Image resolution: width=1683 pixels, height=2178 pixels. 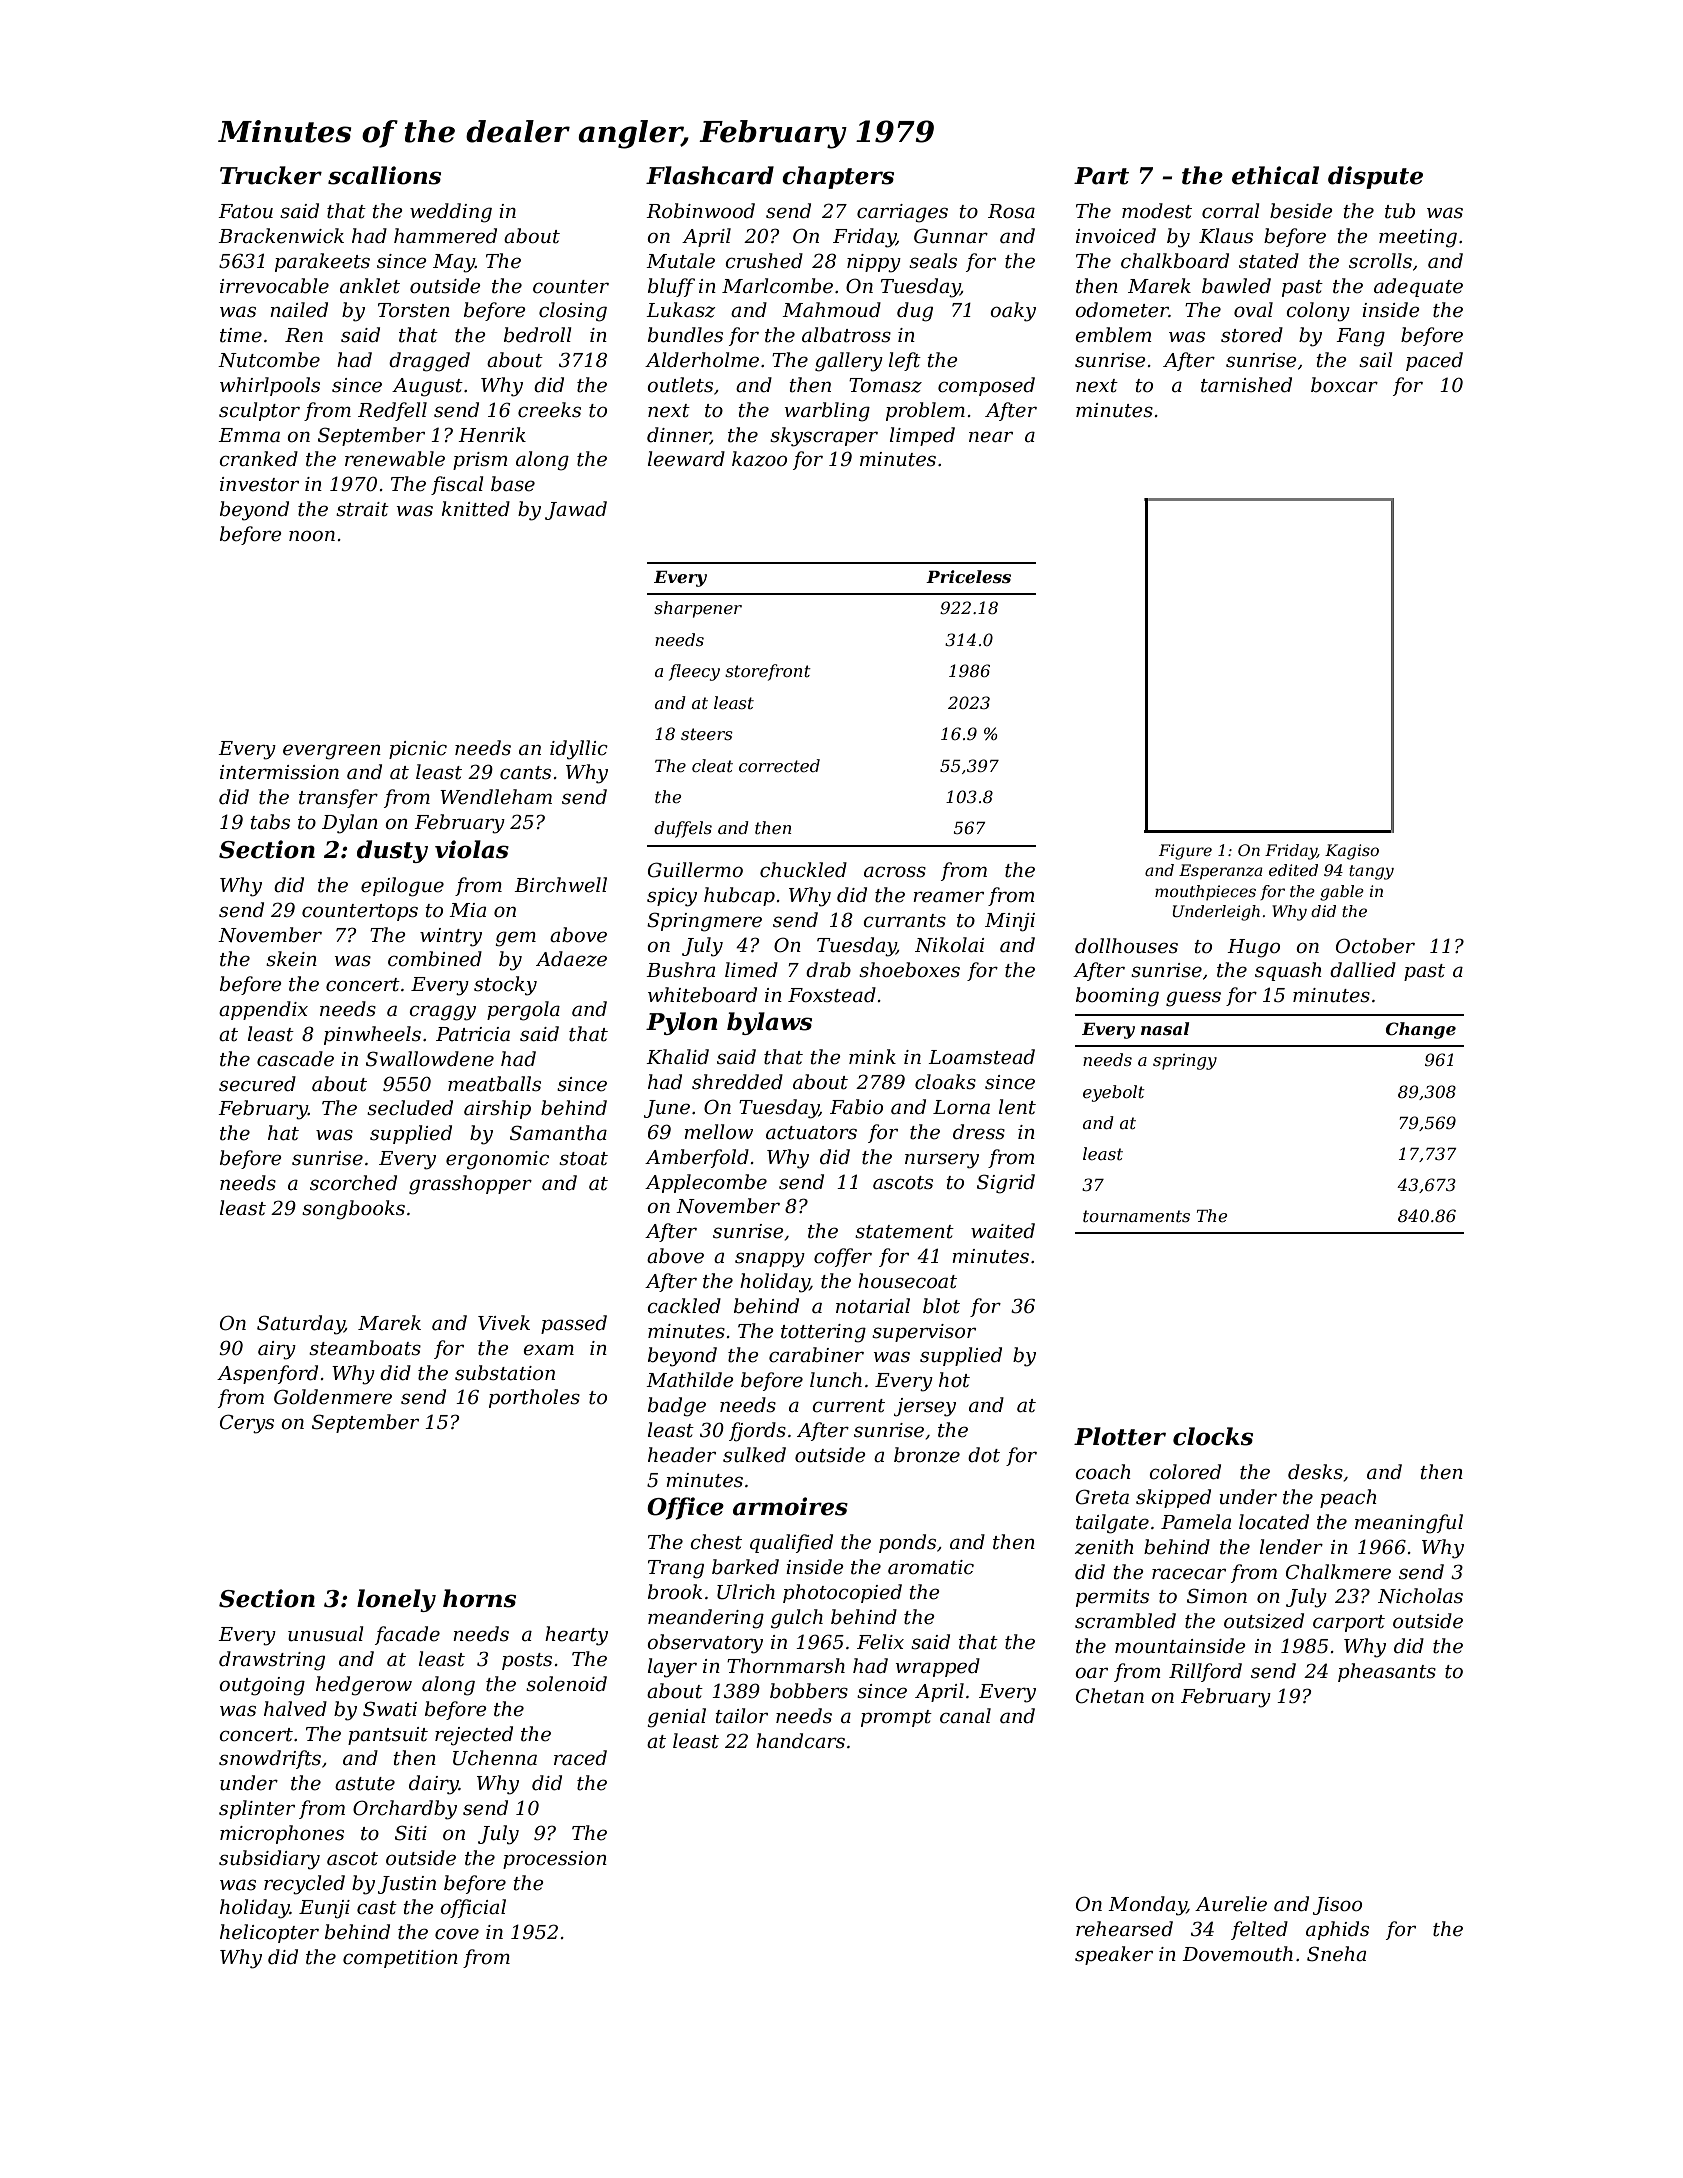 I want to click on Wendleham, so click(x=496, y=797).
